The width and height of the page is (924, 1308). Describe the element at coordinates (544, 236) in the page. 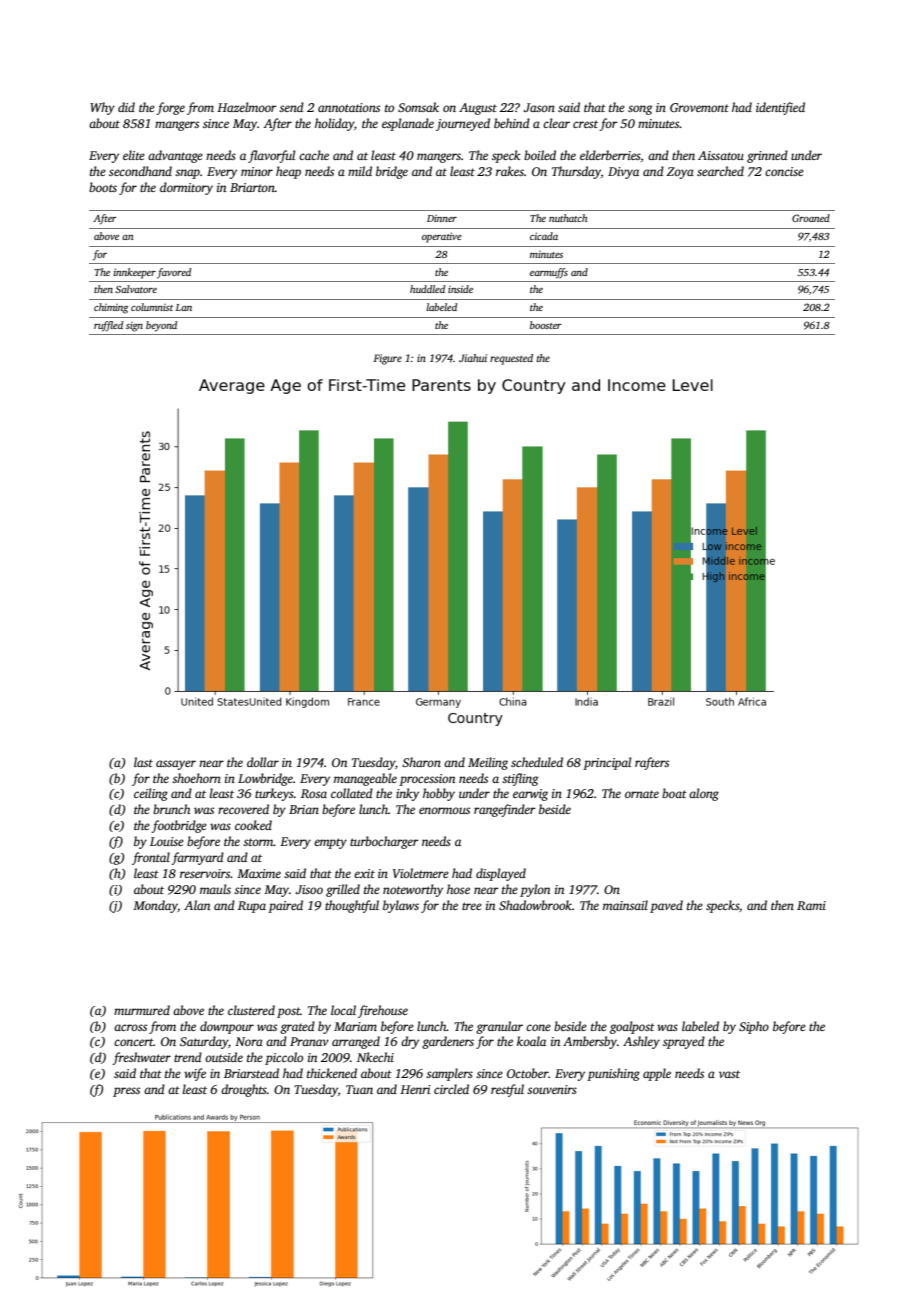

I see `cicada` at that location.
